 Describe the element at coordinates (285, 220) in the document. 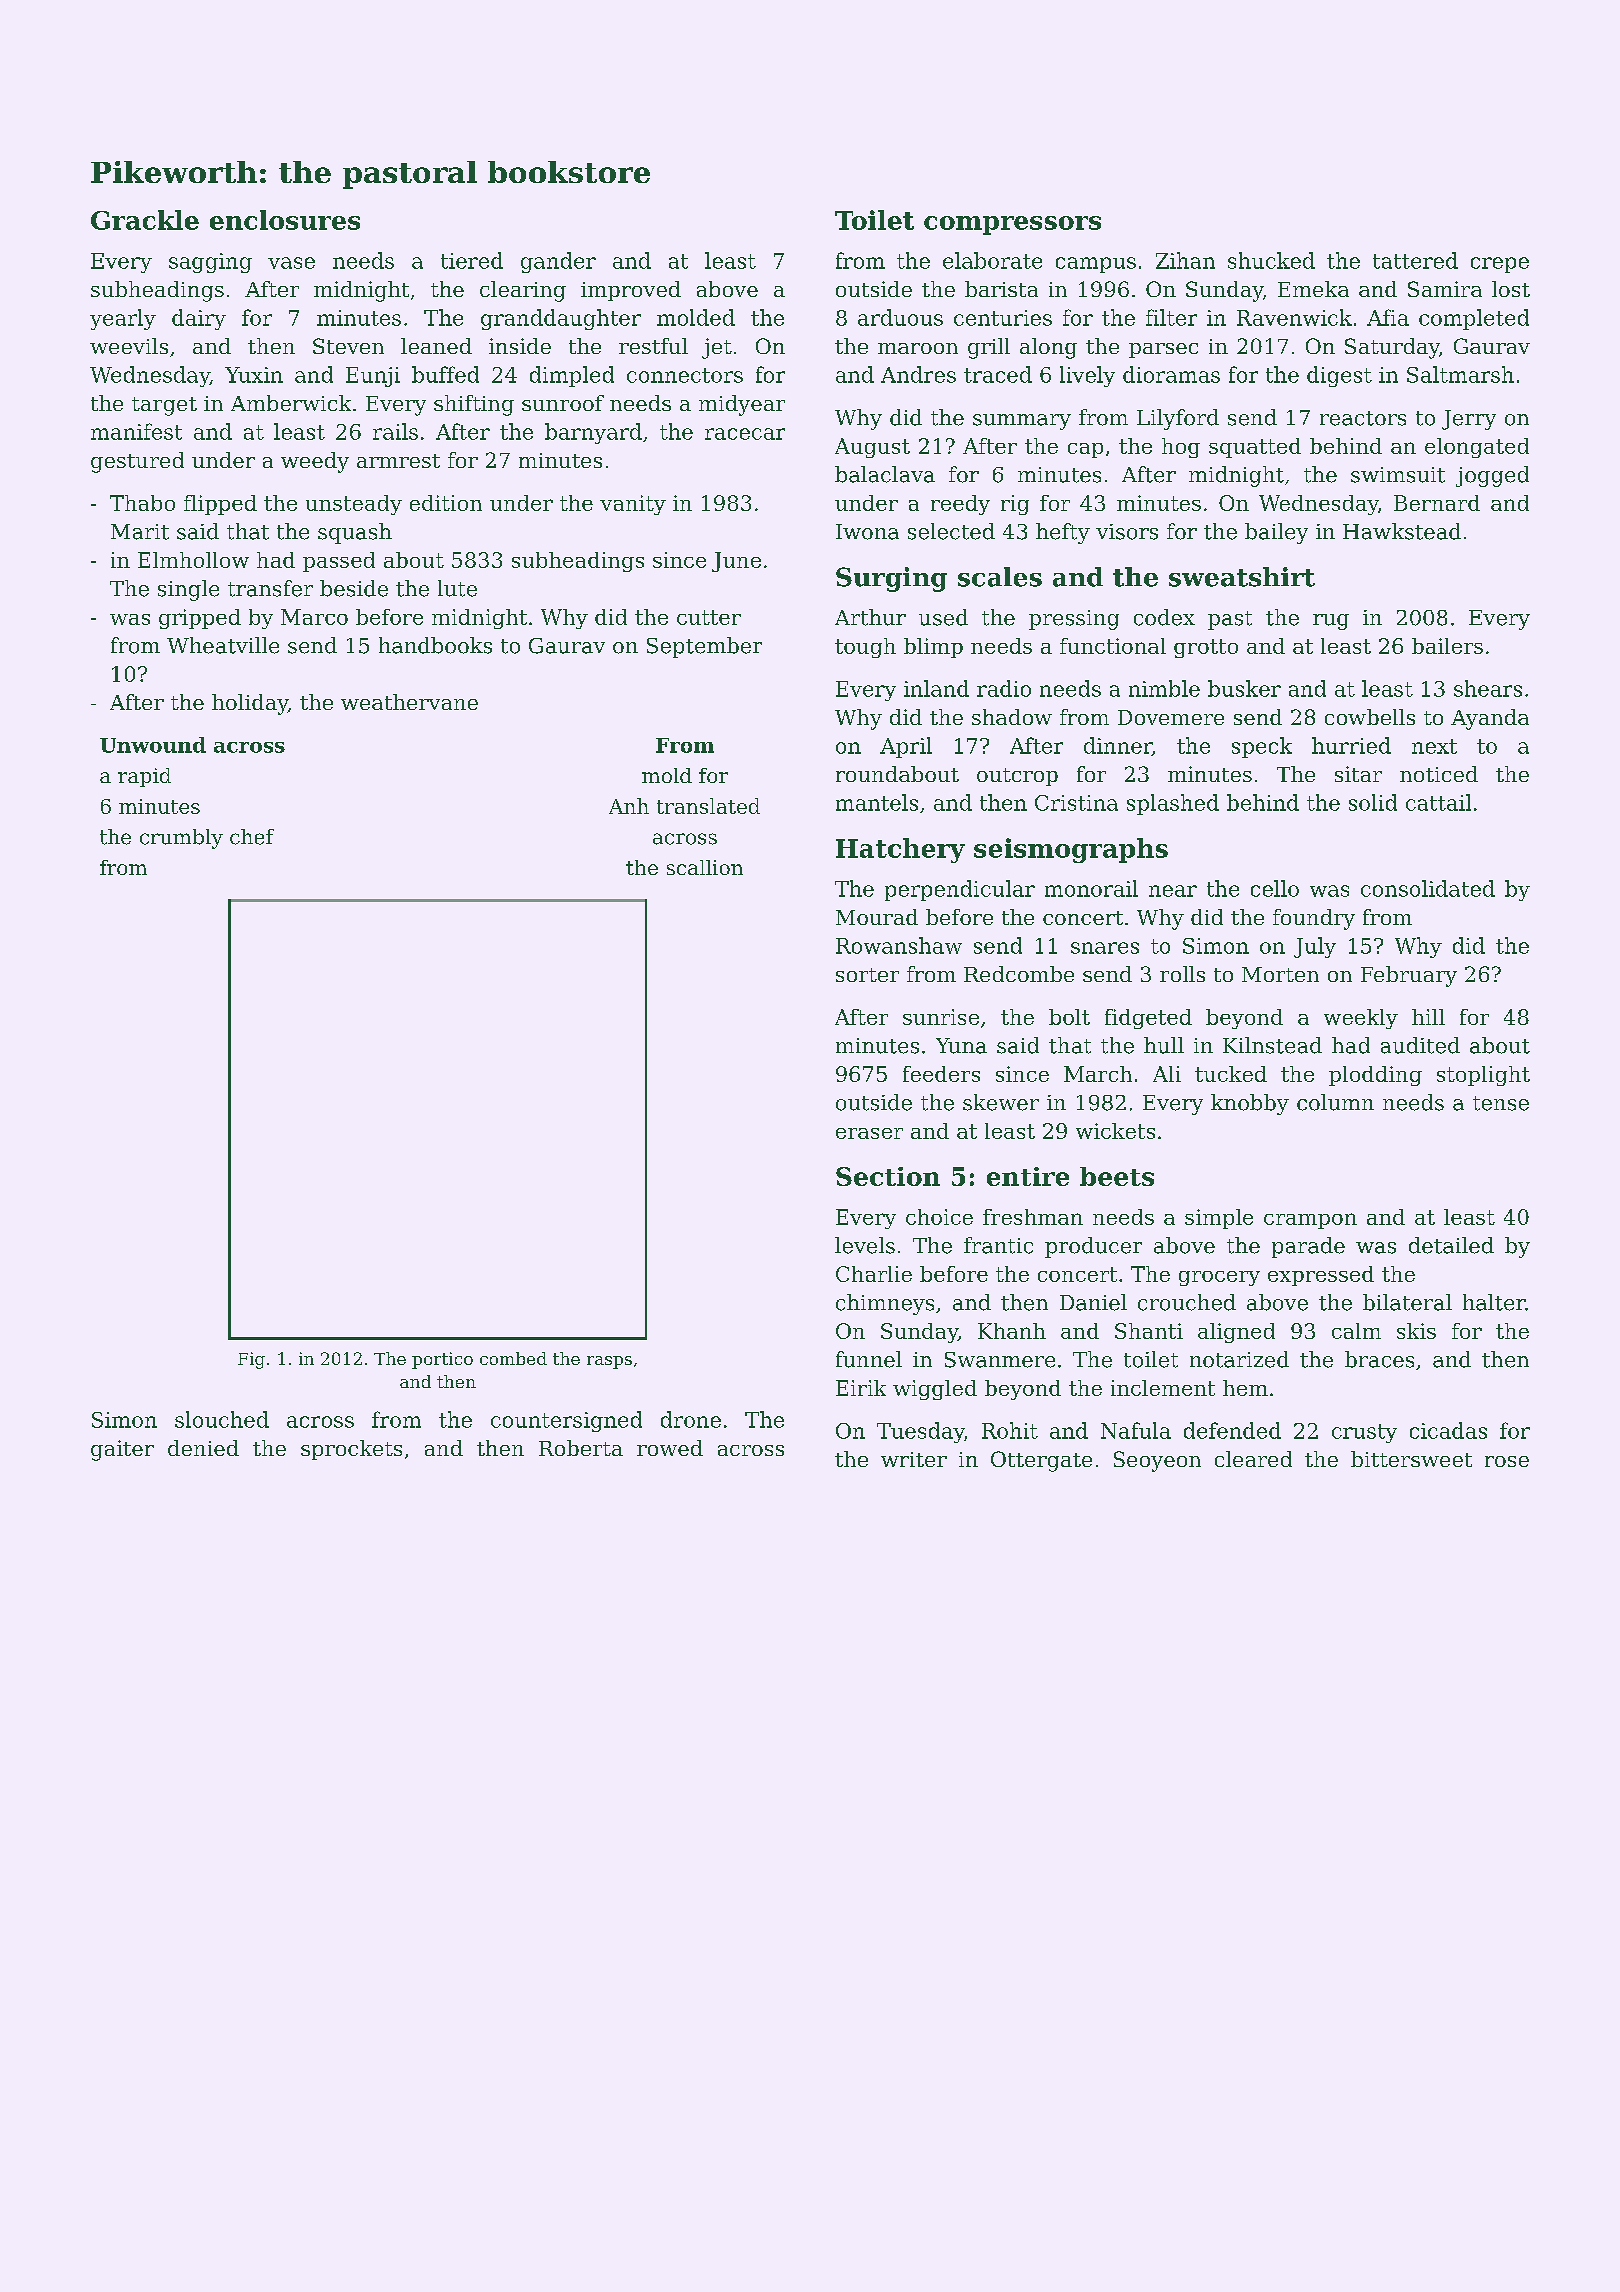

I see `enclosures` at that location.
